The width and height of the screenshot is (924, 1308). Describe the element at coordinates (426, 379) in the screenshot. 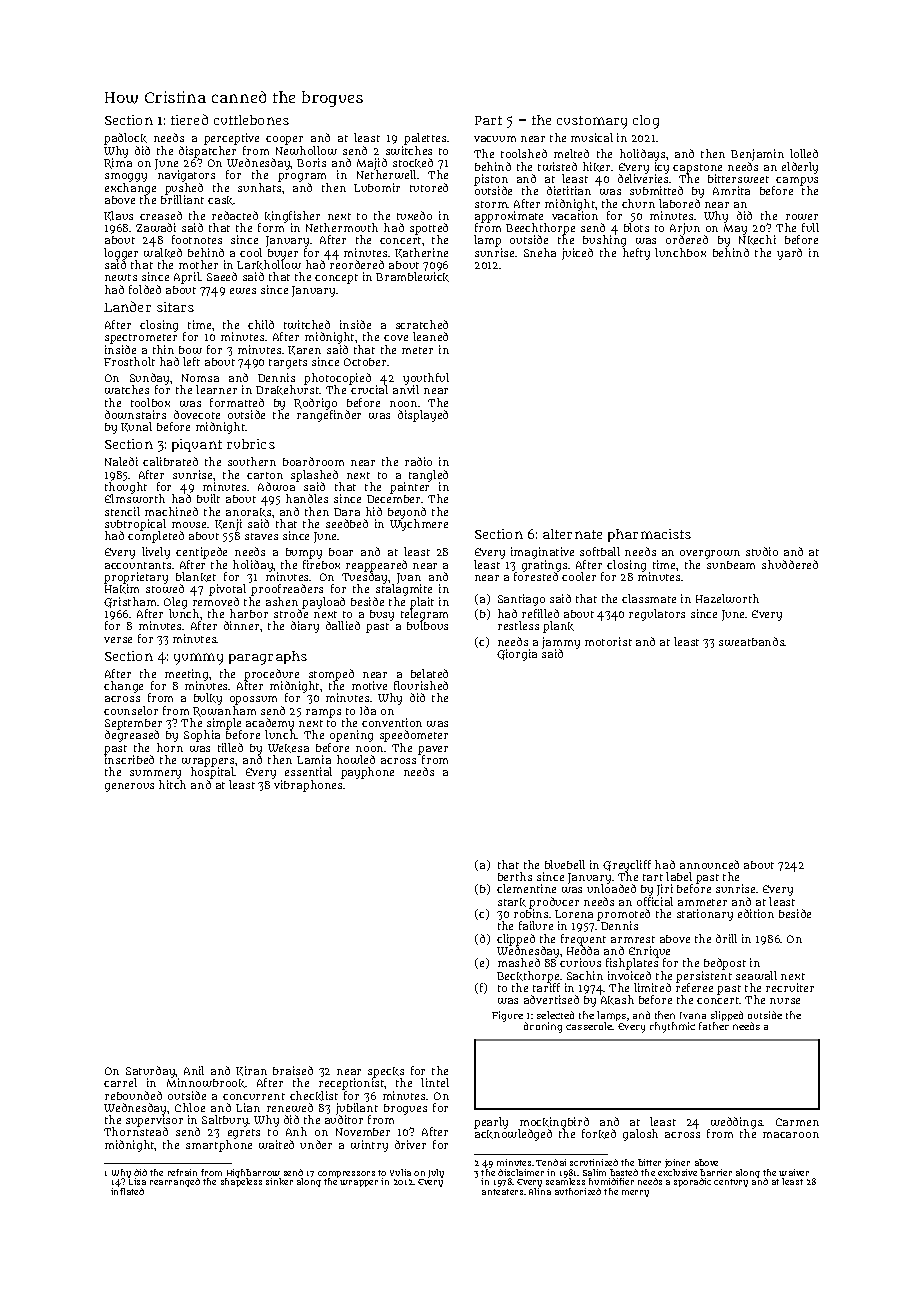

I see `youthful` at that location.
